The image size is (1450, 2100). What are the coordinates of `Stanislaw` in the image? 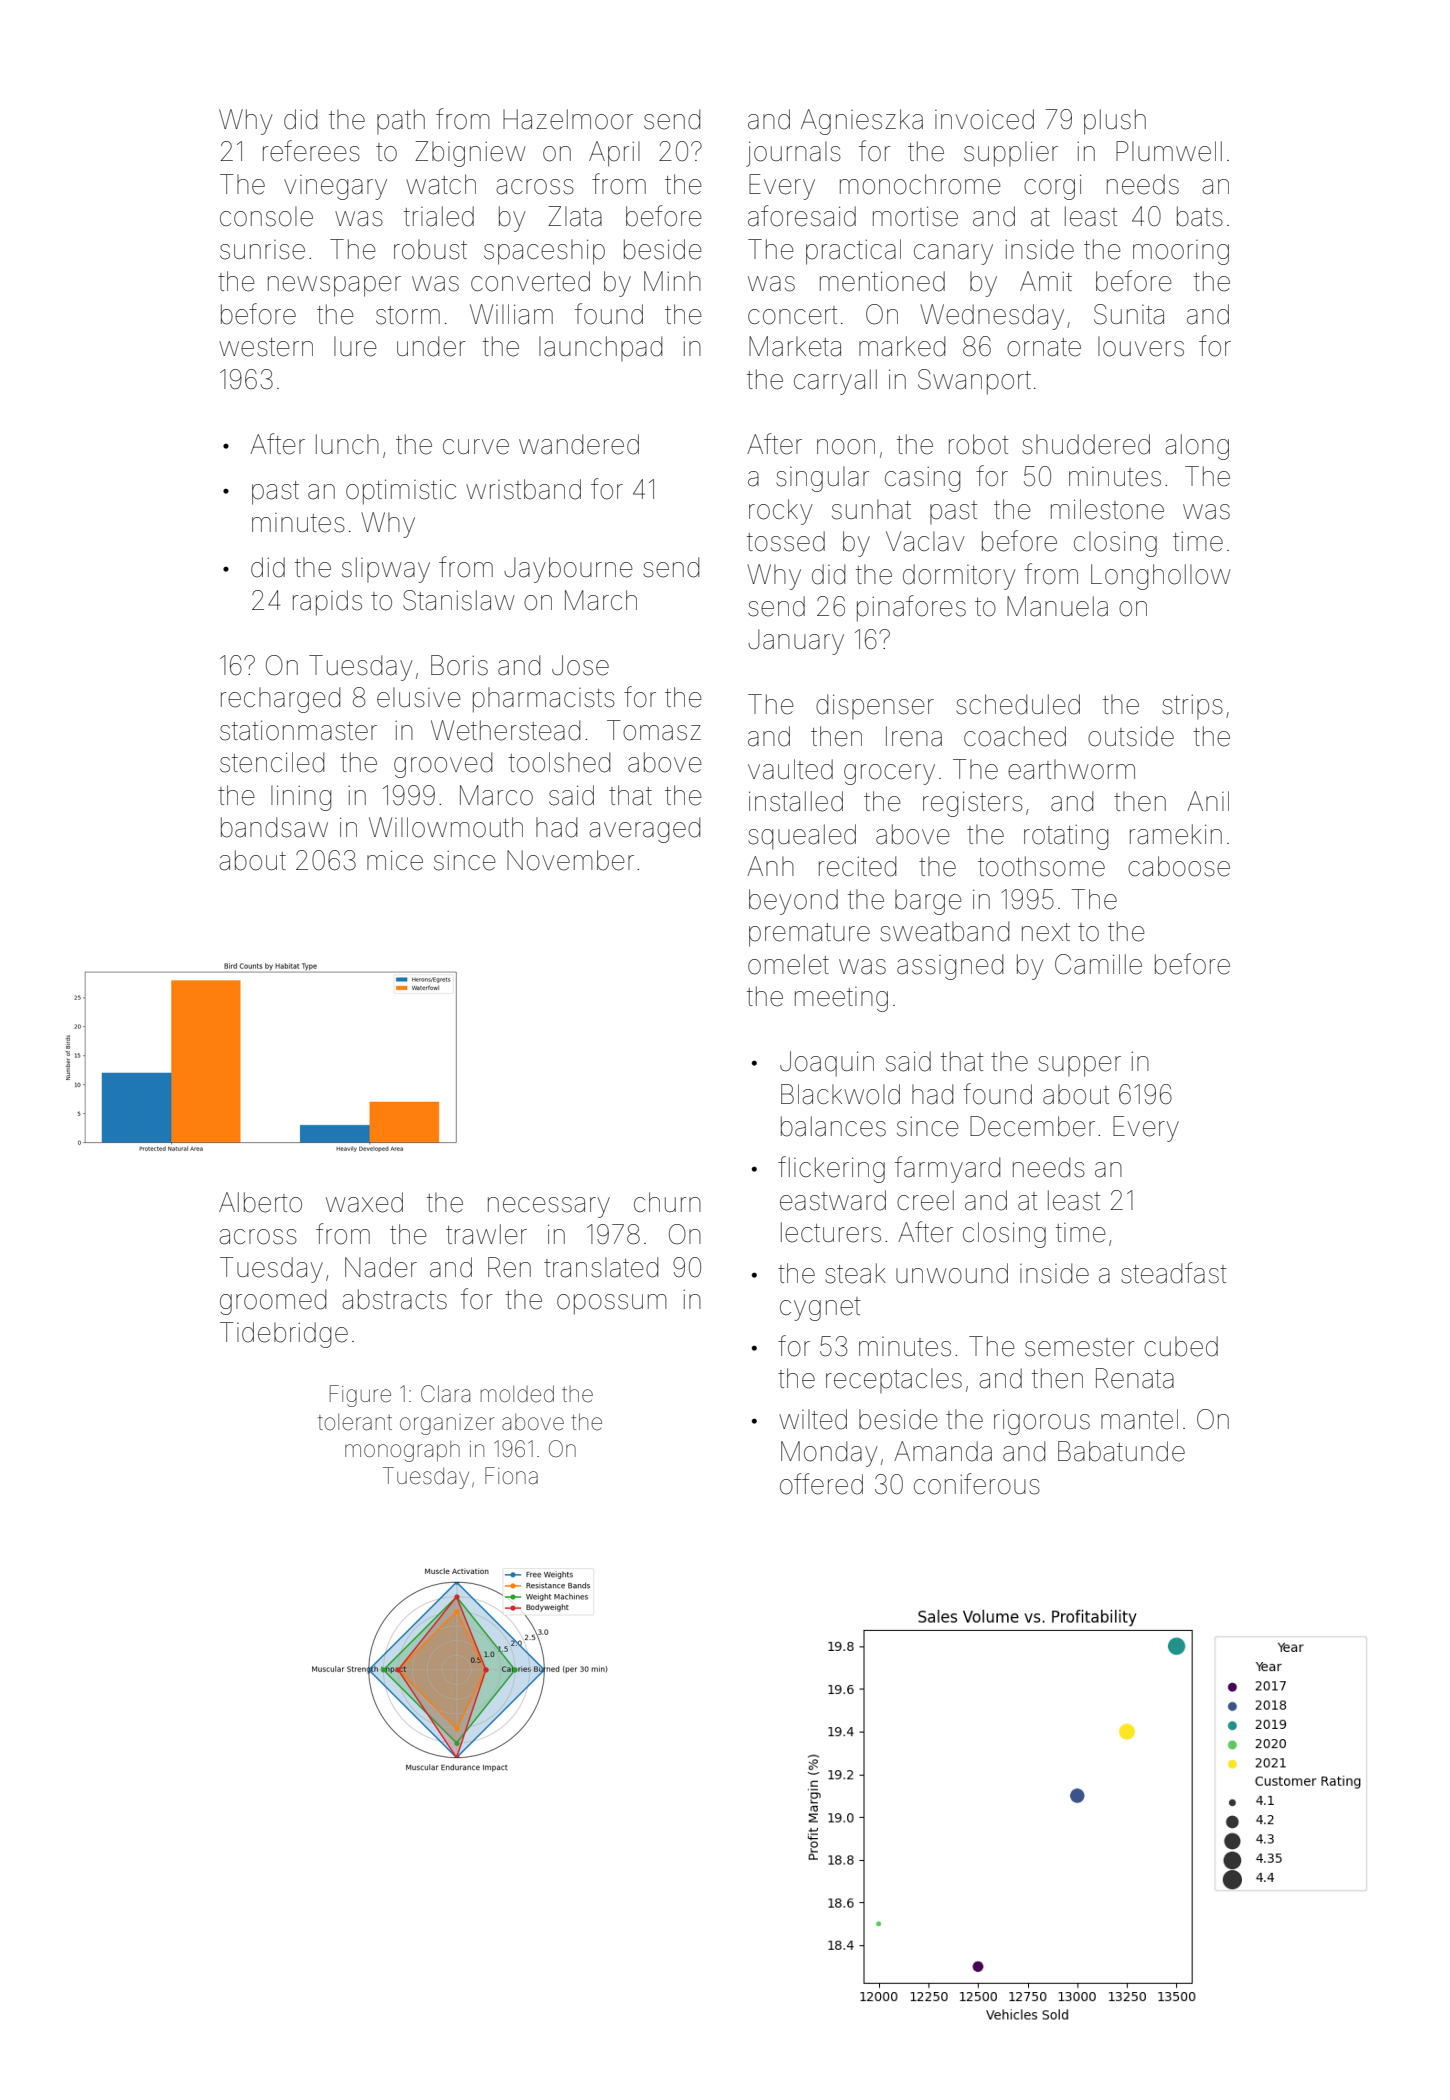 It's located at (459, 600).
